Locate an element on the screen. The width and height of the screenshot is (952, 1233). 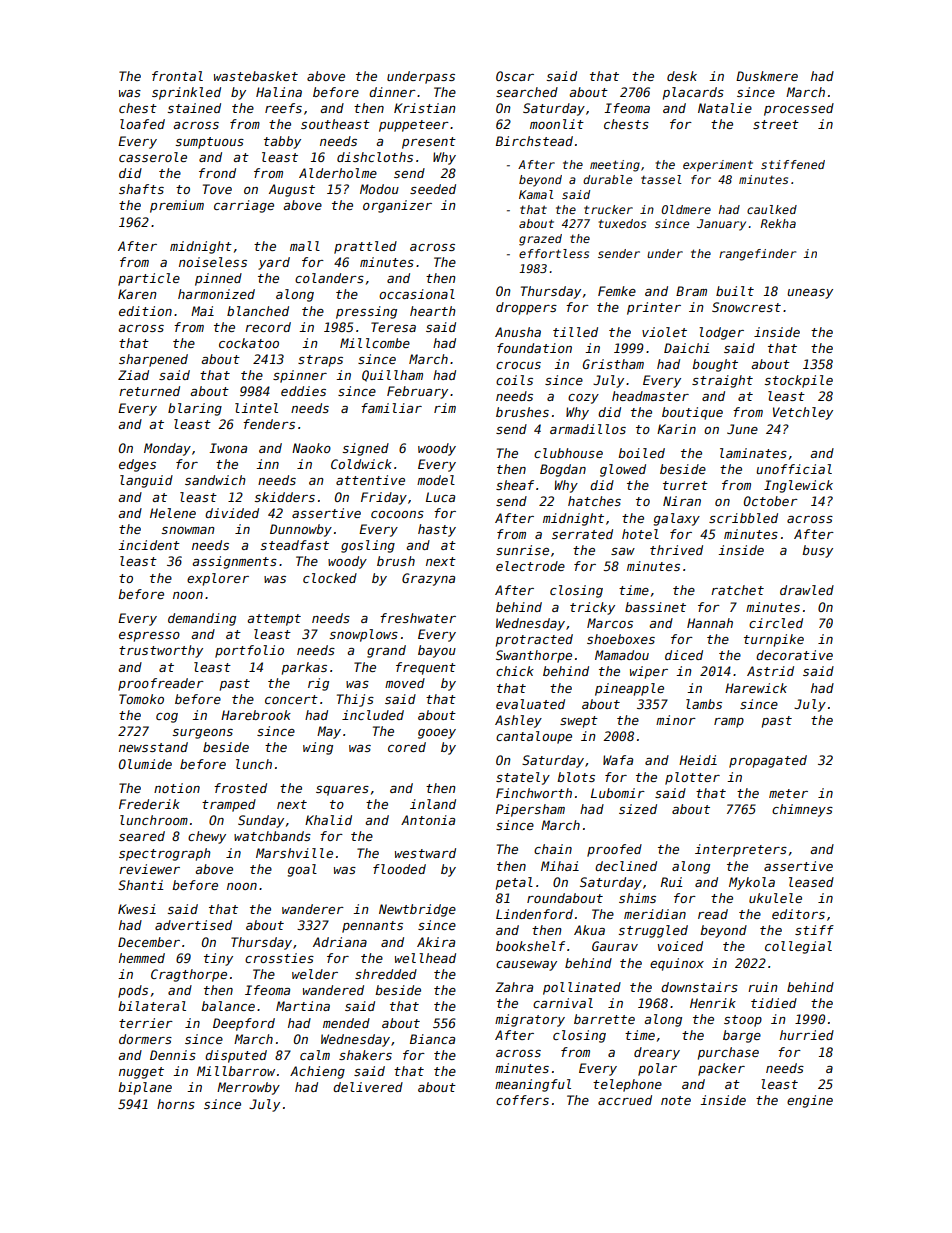
bought is located at coordinates (715, 365).
